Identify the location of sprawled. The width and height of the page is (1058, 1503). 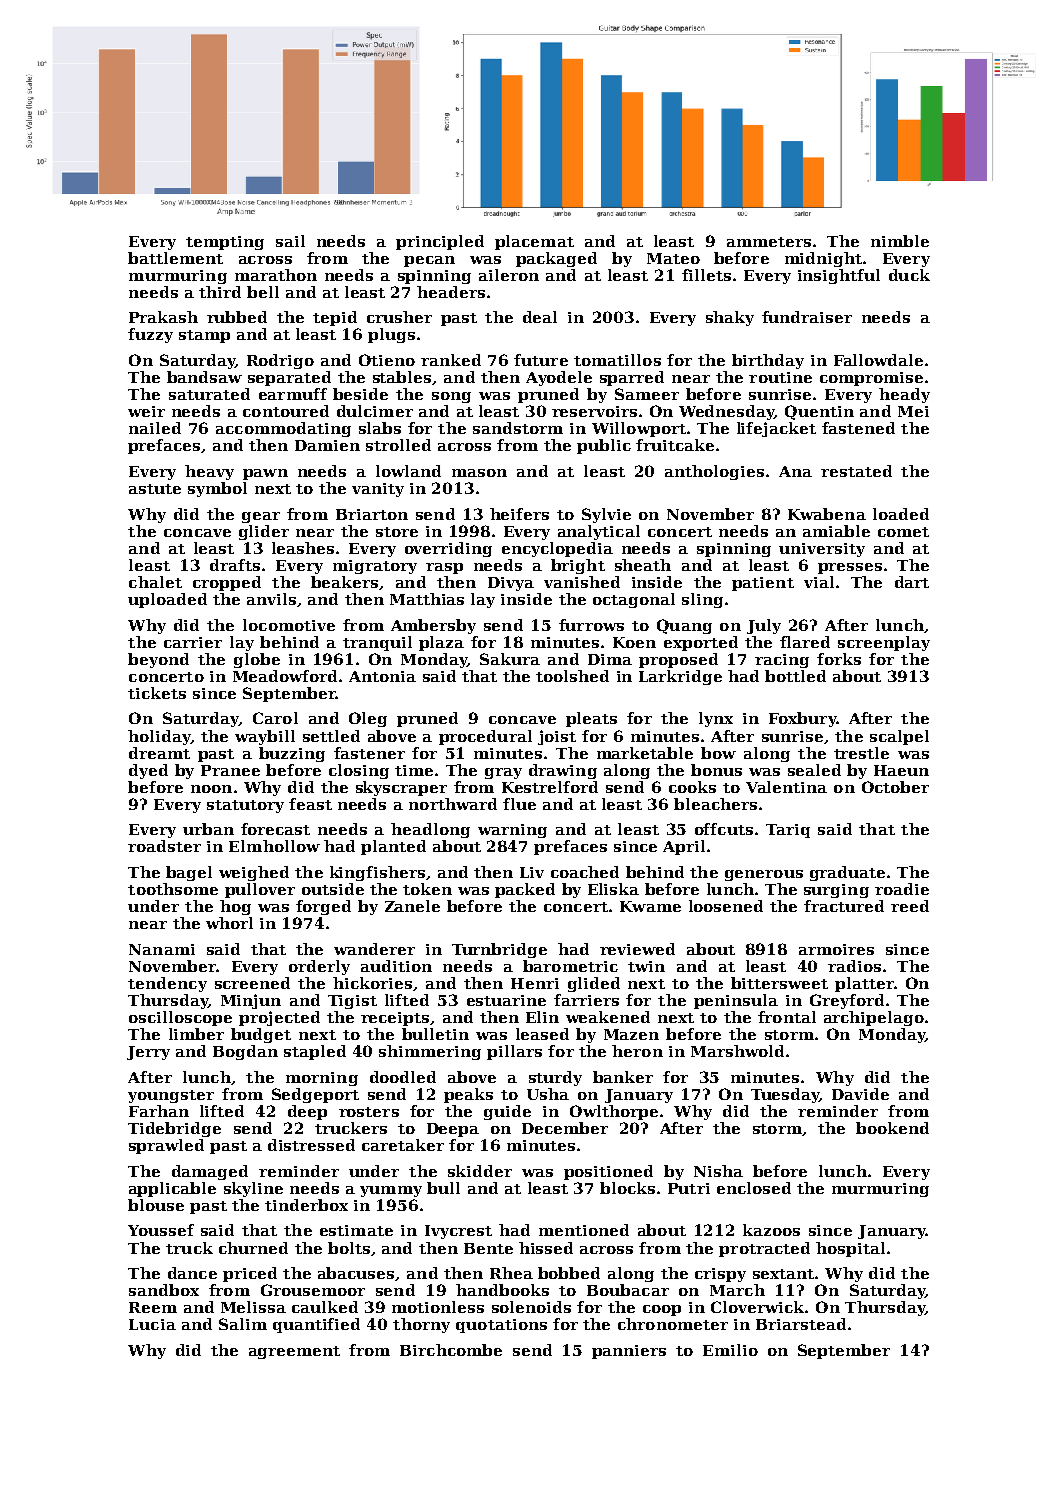
(166, 1146).
